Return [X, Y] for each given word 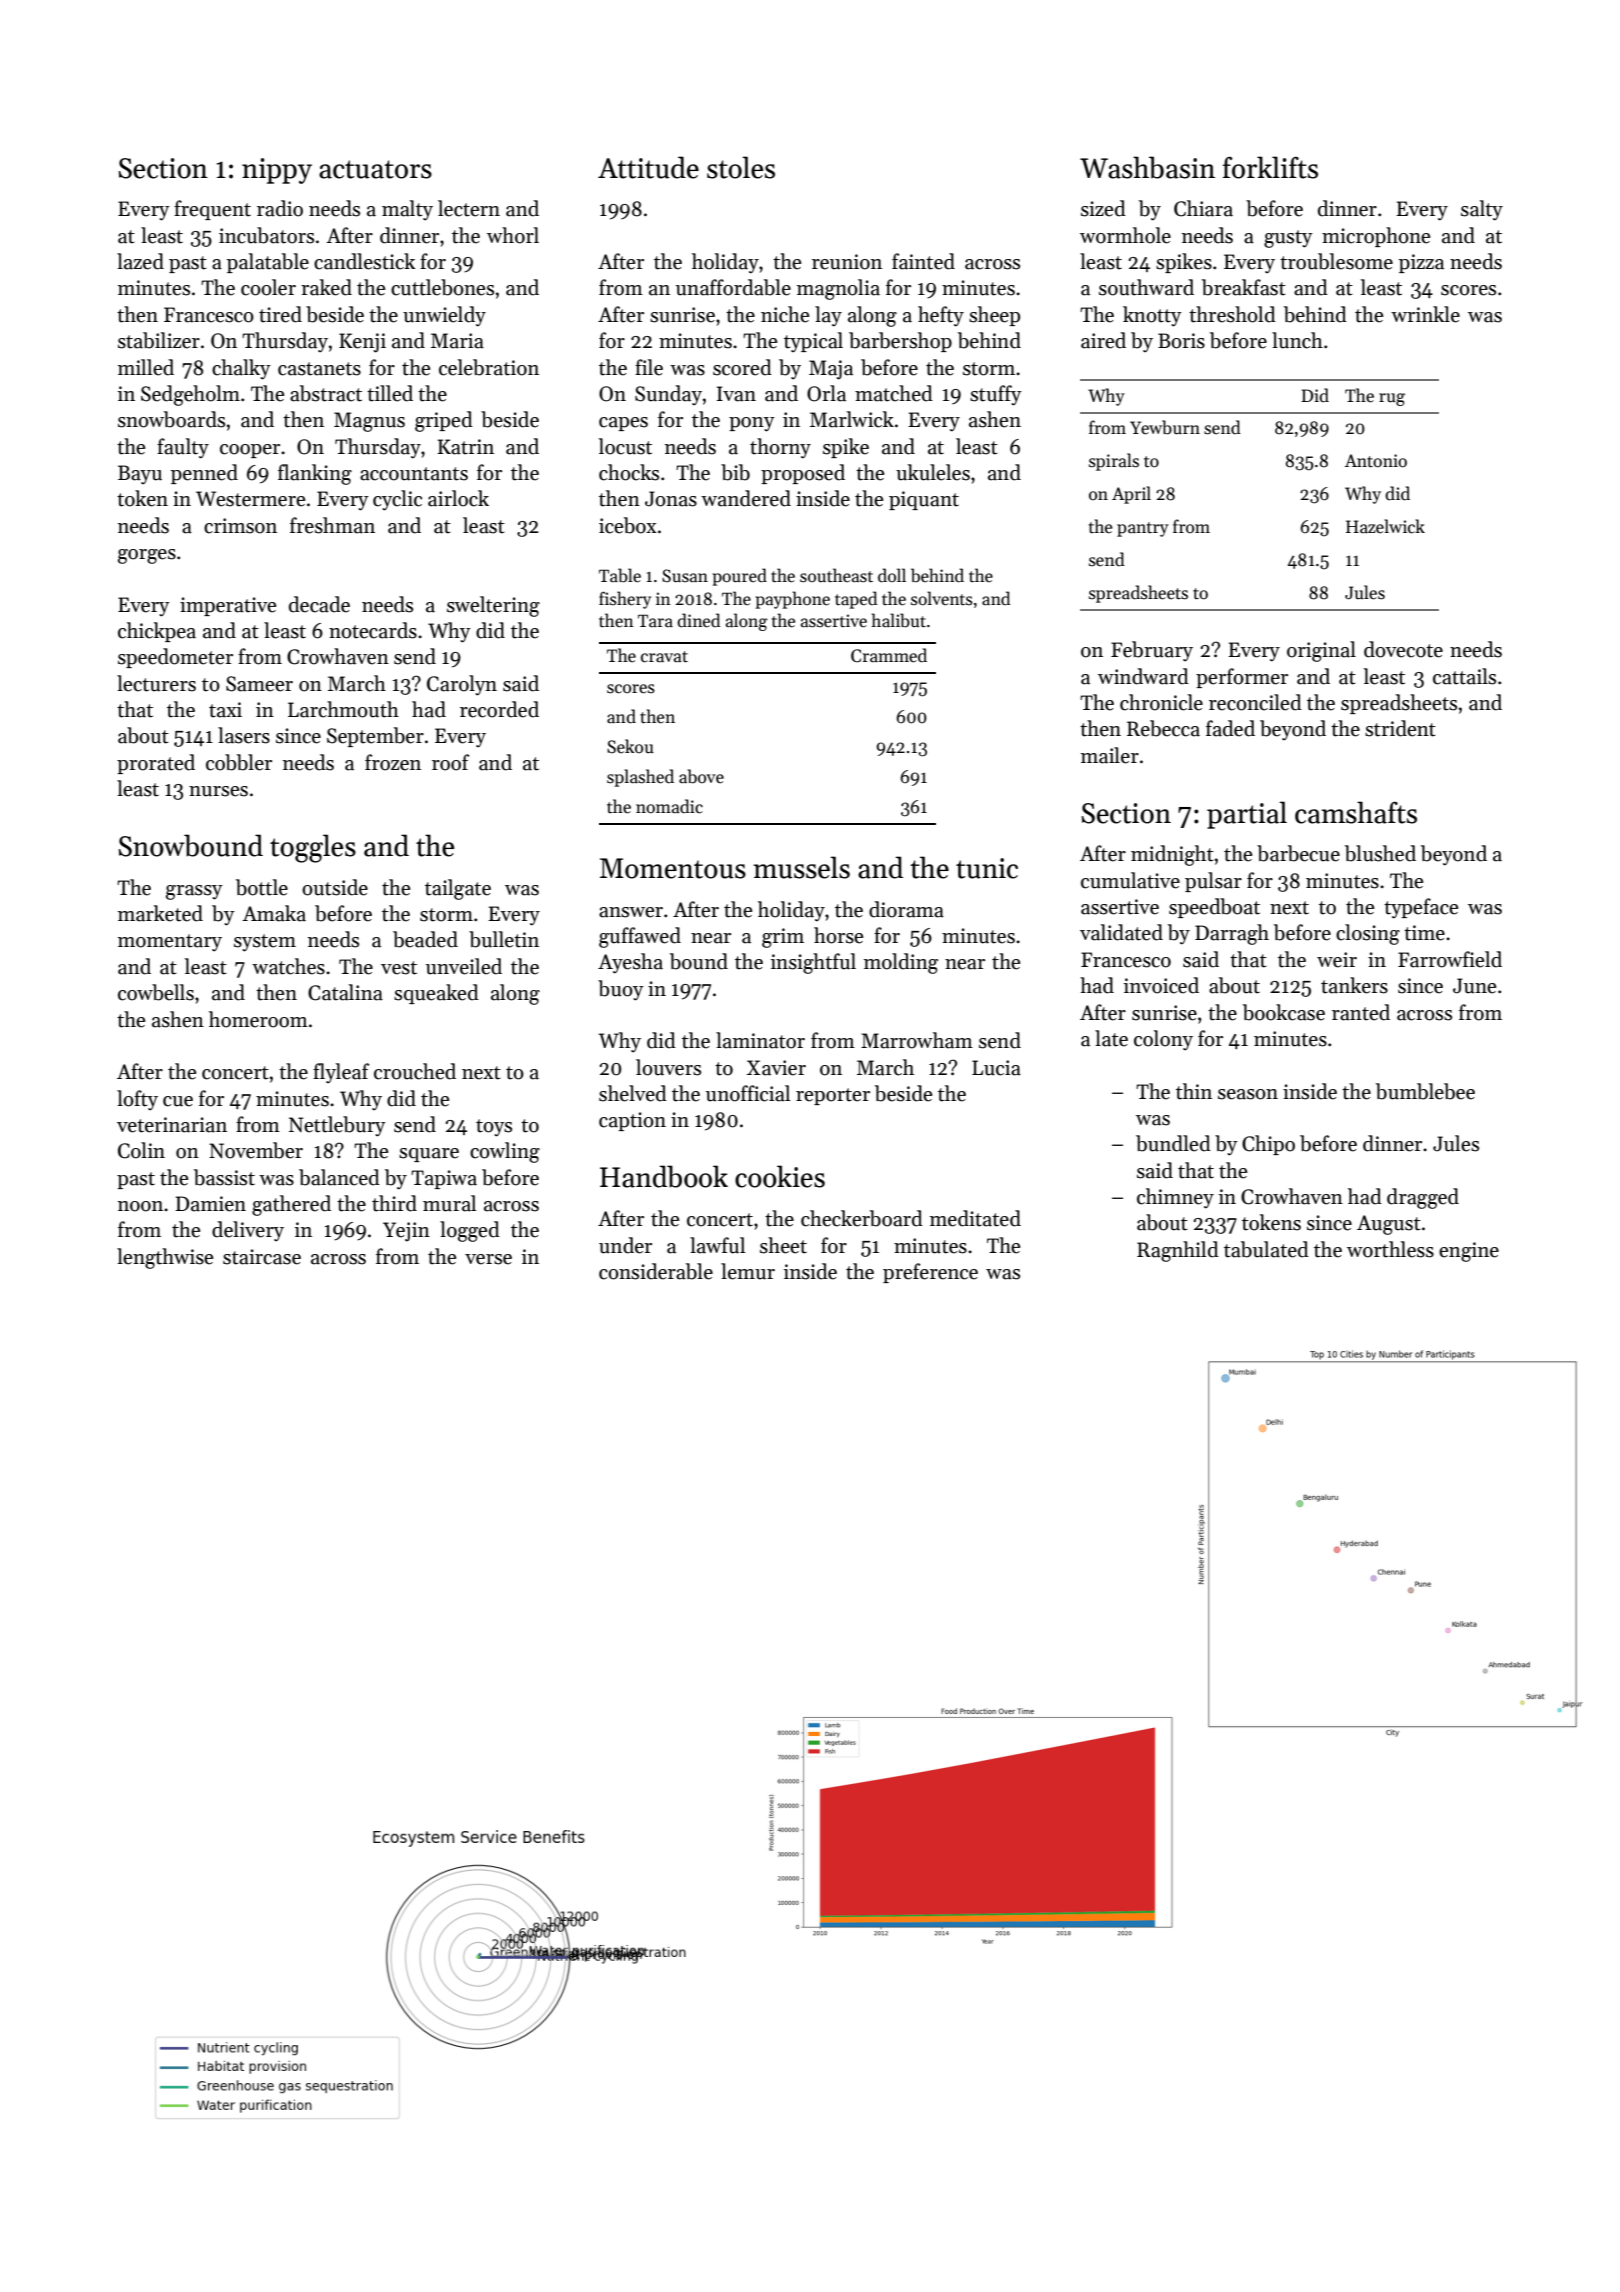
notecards [373, 630]
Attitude [648, 167]
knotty [1152, 316]
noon [140, 1206]
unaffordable [733, 287]
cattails [1464, 676]
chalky [241, 369]
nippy [277, 171]
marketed [160, 913]
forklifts [1270, 167]
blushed [1380, 853]
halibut [898, 620]
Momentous [673, 868]
